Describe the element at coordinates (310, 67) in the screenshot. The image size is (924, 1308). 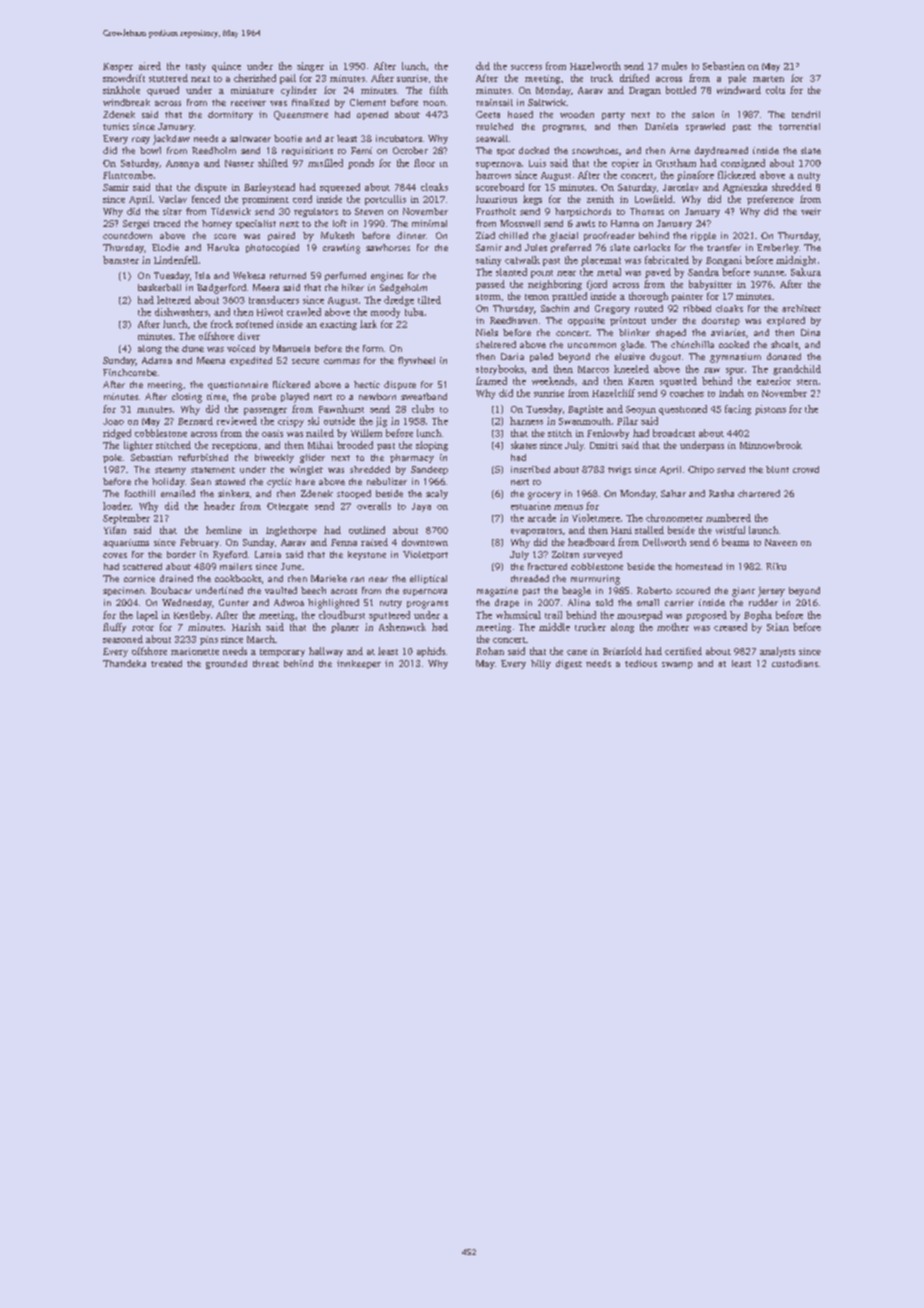
I see `singer` at that location.
